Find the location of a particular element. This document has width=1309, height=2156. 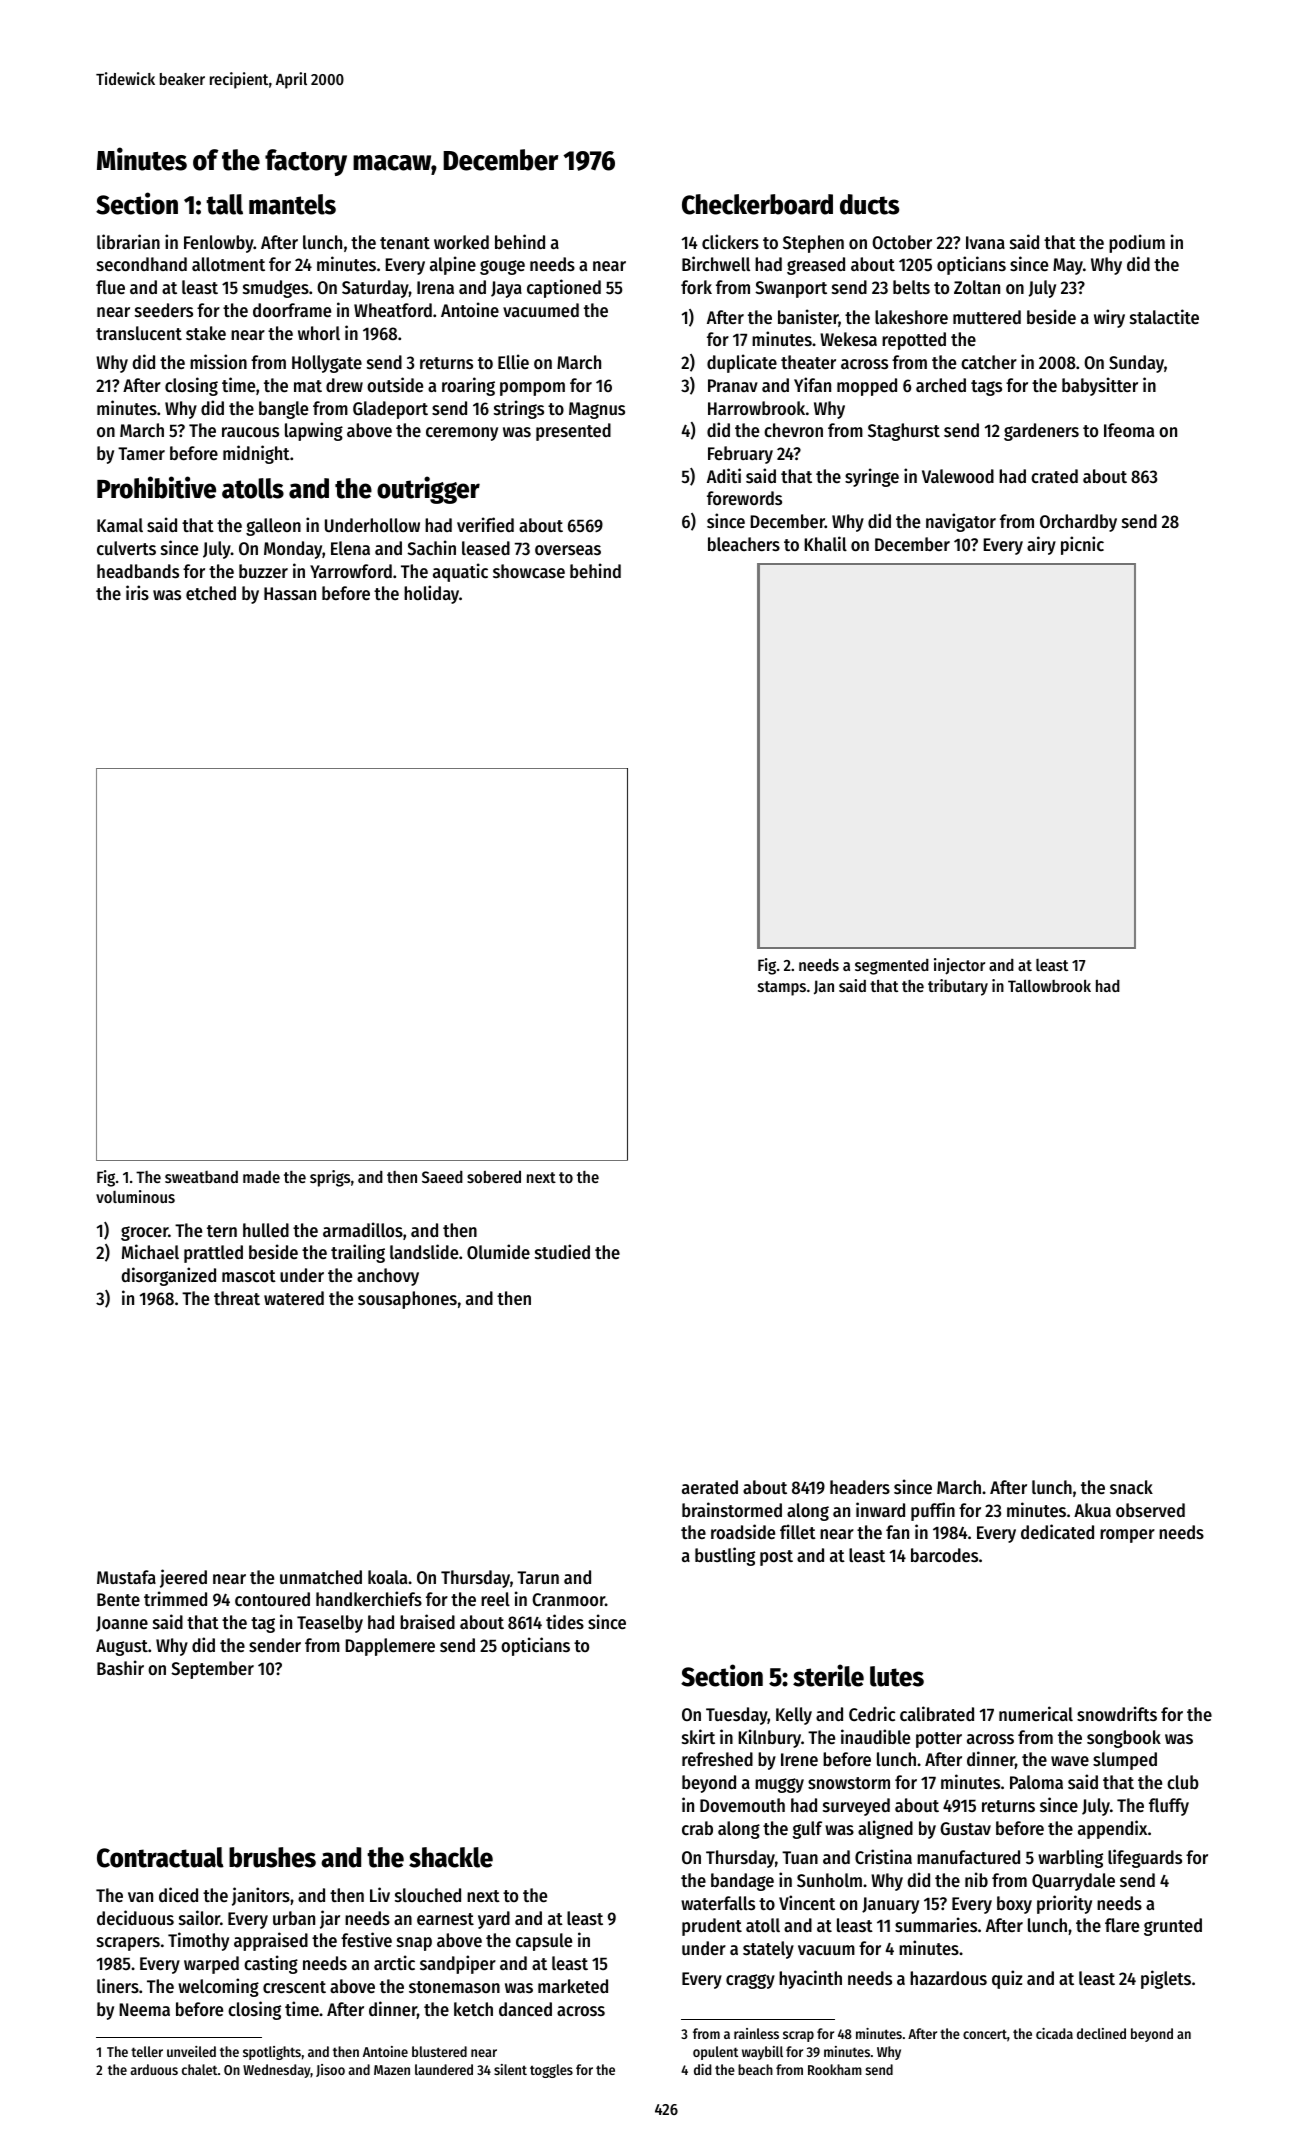

mantels is located at coordinates (292, 204).
